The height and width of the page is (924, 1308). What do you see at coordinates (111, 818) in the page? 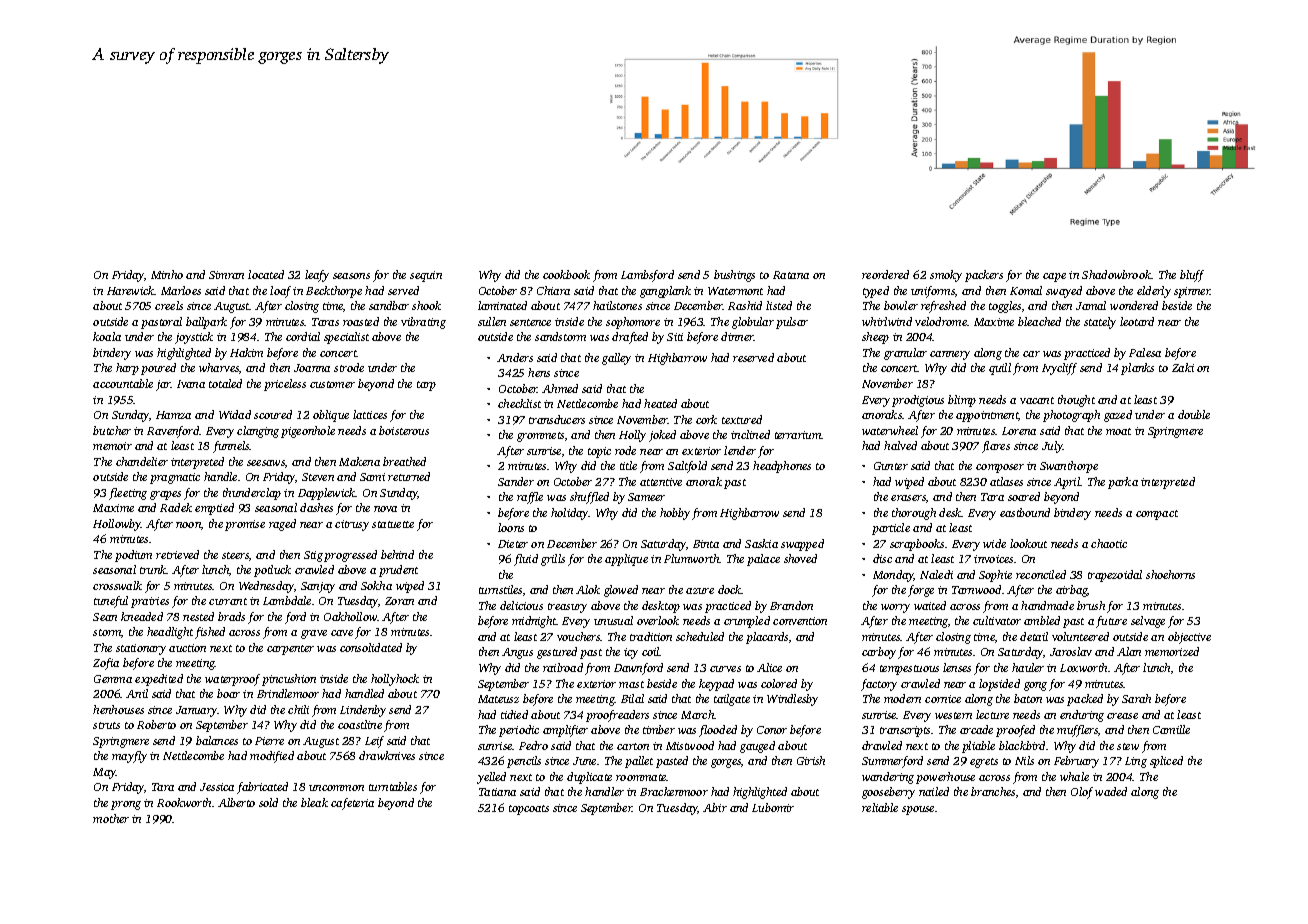
I see `mother` at bounding box center [111, 818].
